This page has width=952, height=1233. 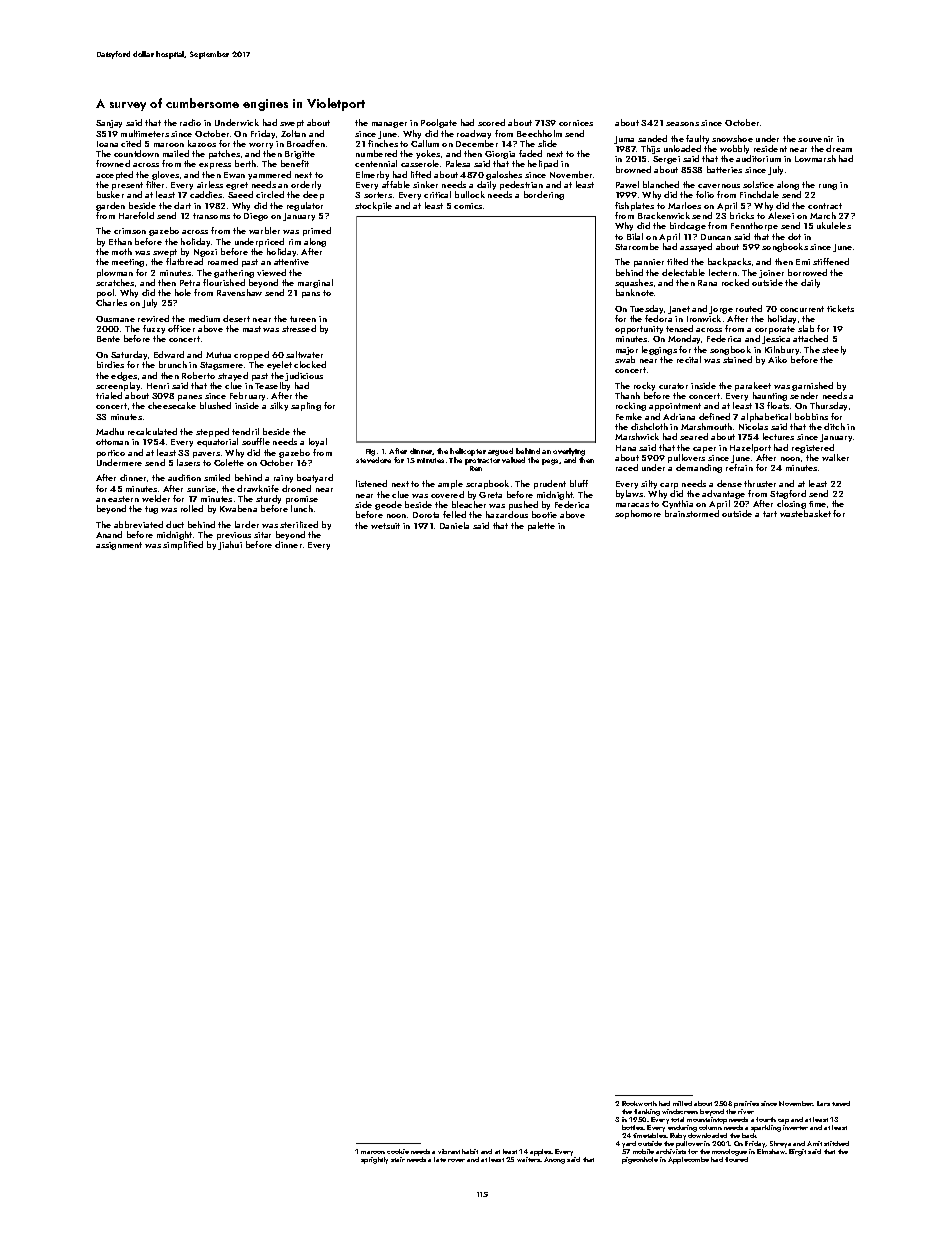 I want to click on Callum, so click(x=425, y=143).
